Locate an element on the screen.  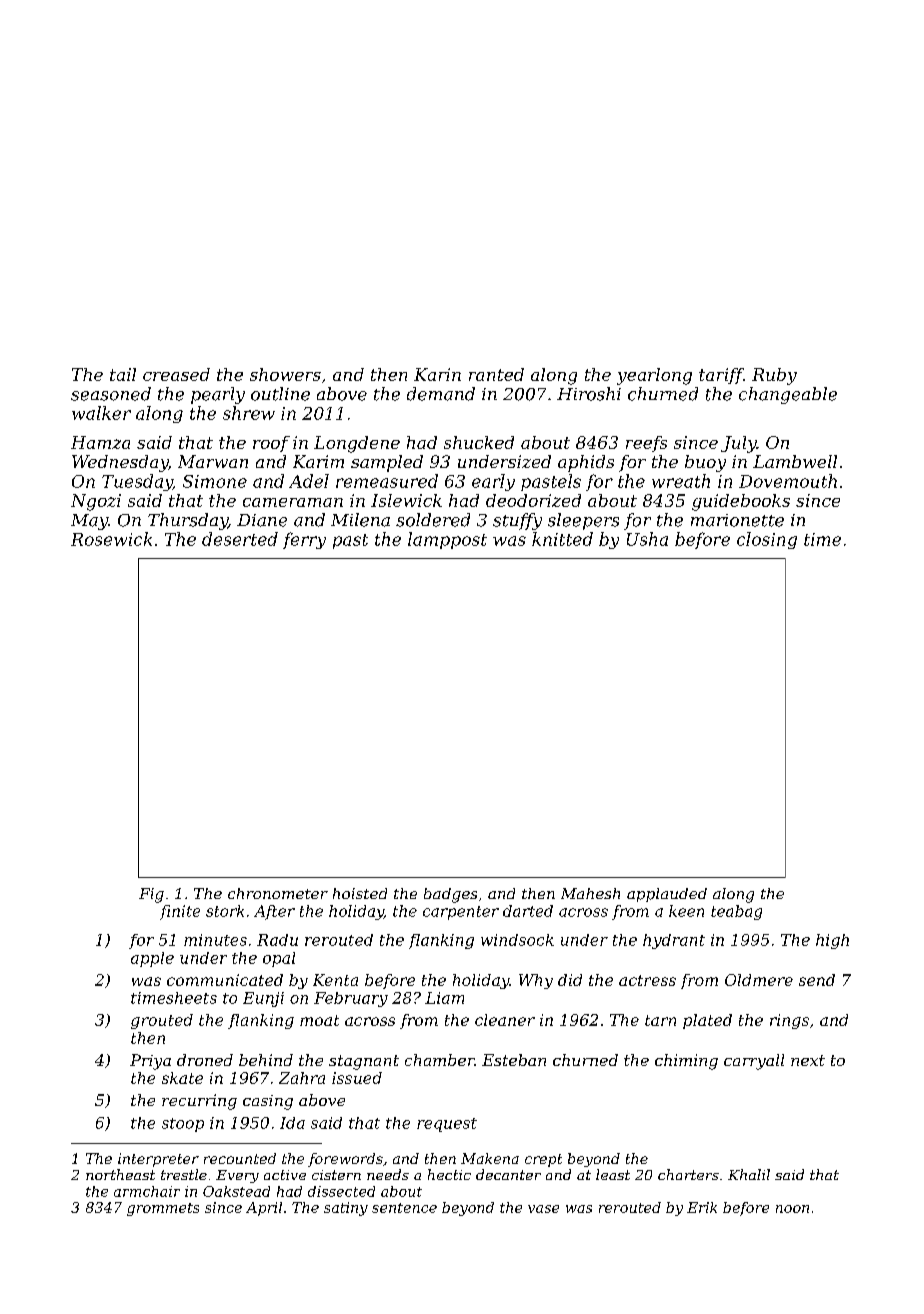
tail is located at coordinates (123, 374).
